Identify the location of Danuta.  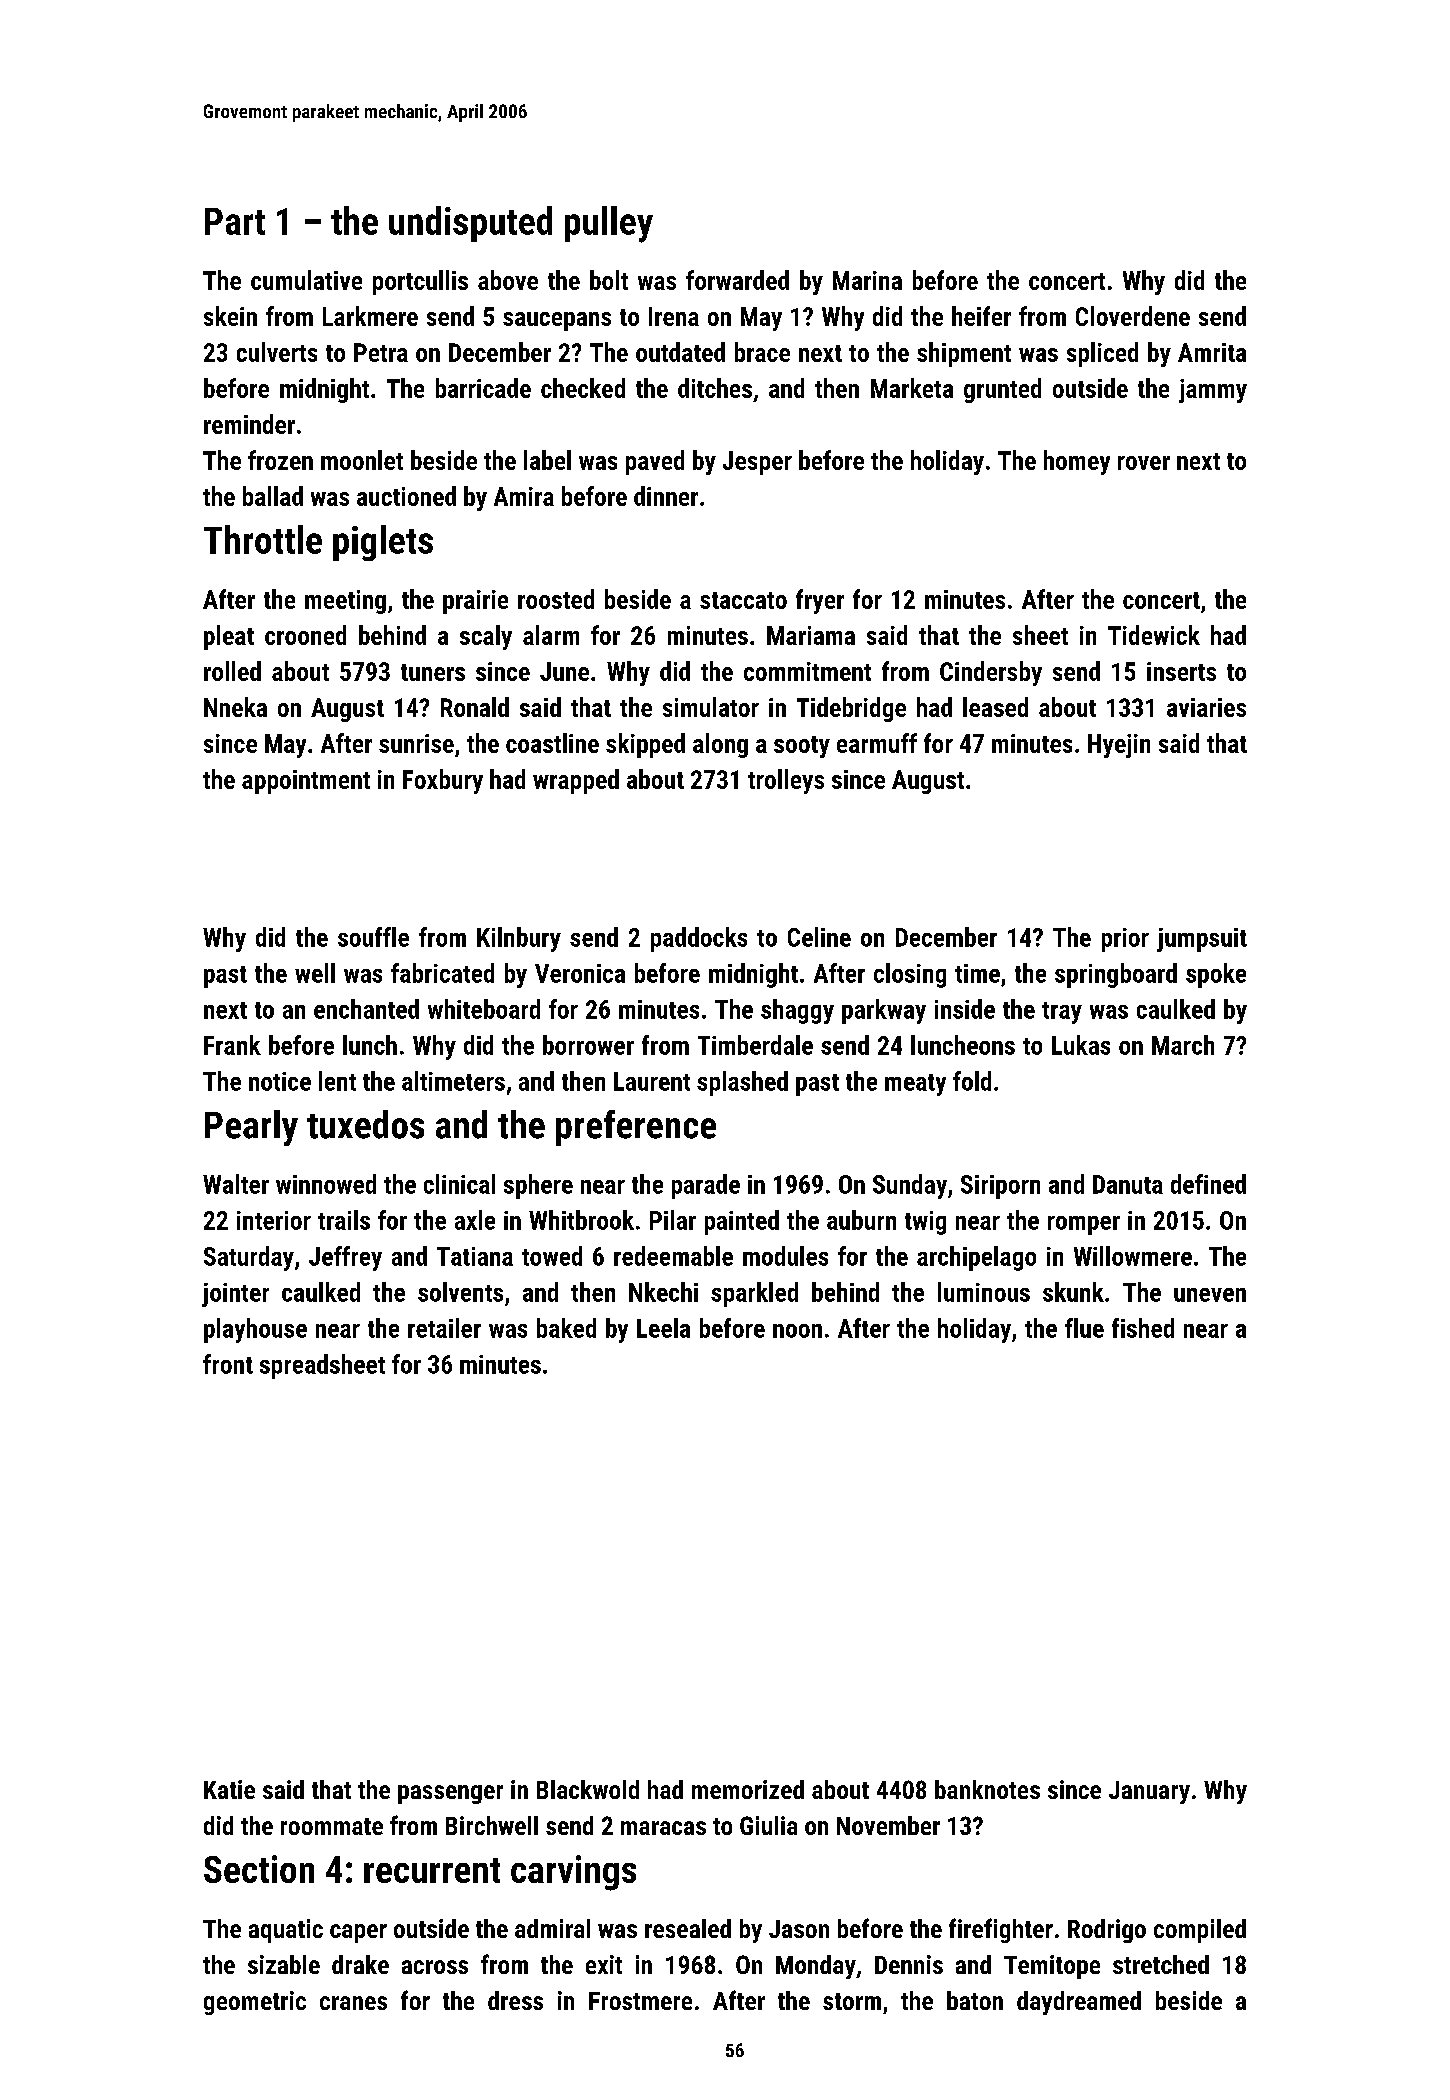
(1128, 1184).
